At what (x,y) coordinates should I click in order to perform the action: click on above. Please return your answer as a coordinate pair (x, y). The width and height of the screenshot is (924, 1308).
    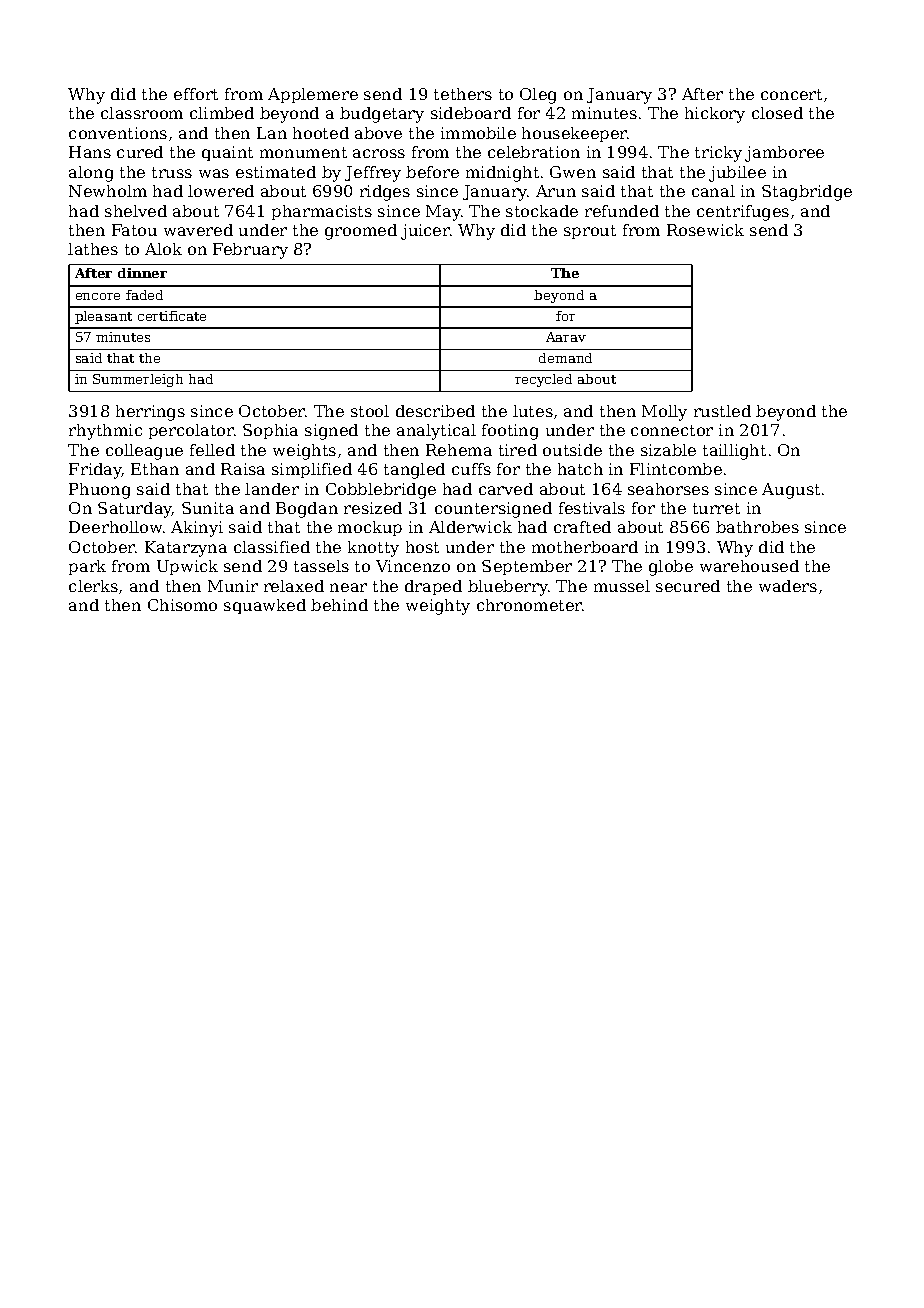
    Looking at the image, I should click on (378, 133).
